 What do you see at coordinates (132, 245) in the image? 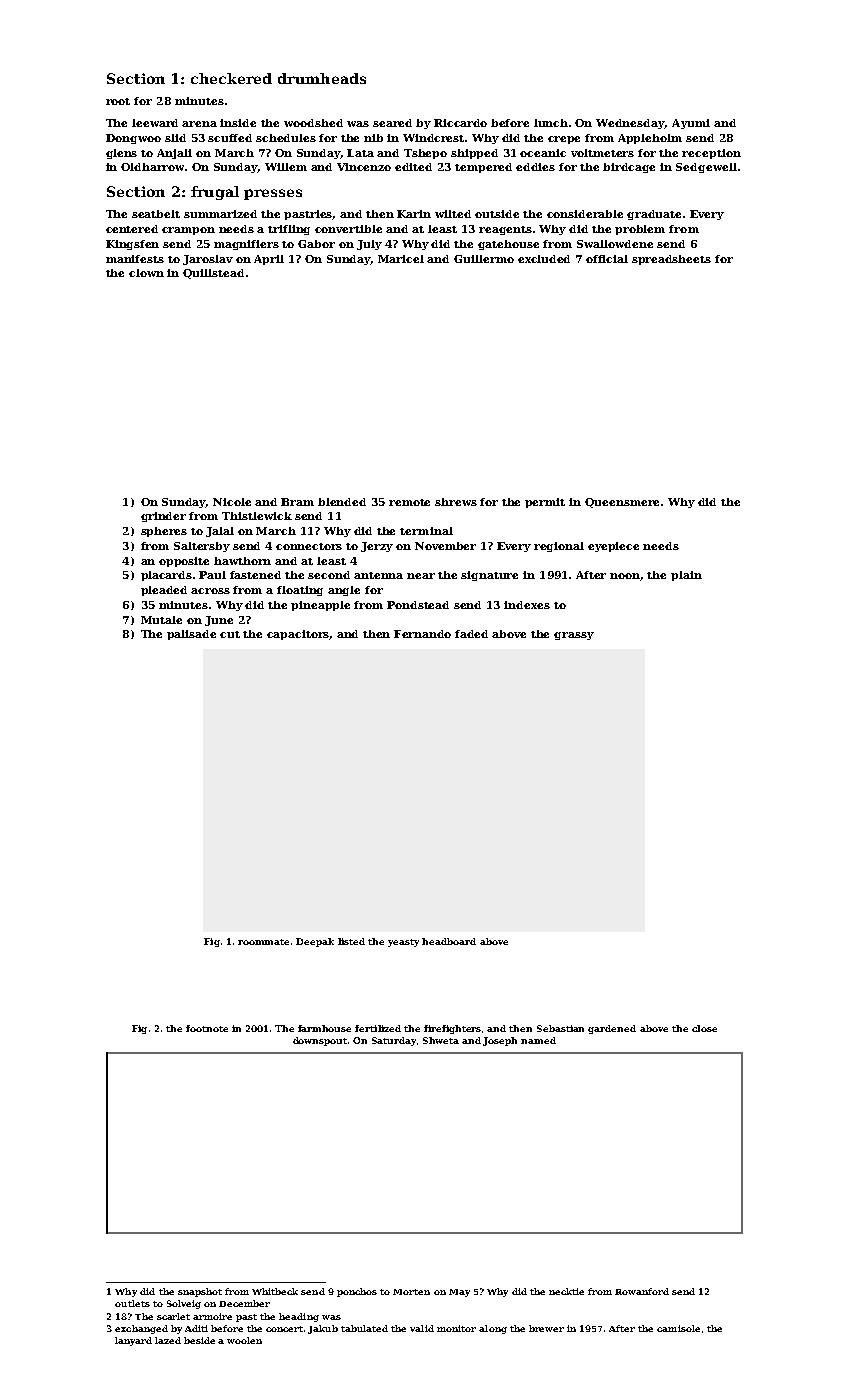
I see `Kingsfen` at bounding box center [132, 245].
